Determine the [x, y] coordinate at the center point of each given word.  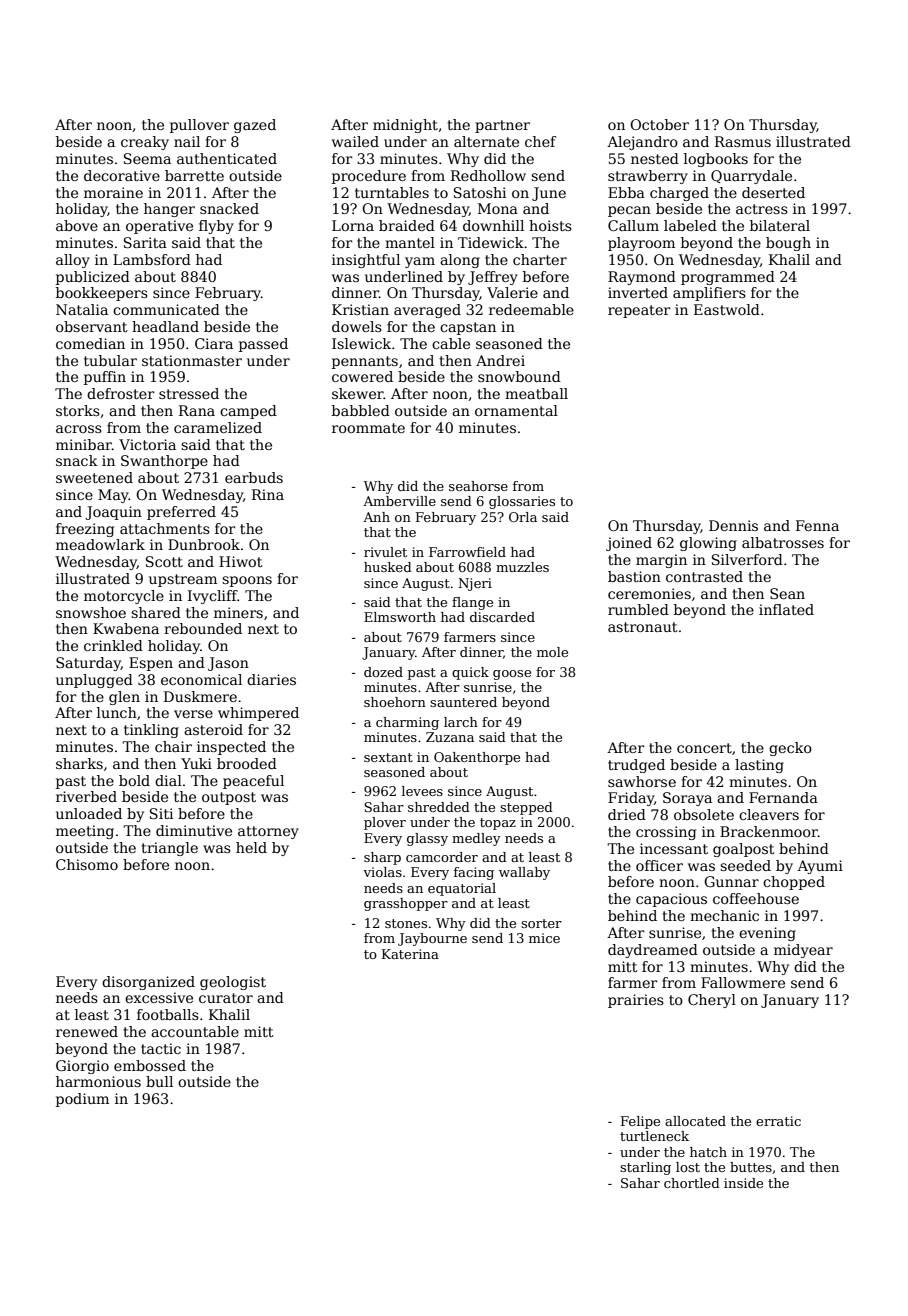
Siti [161, 813]
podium [82, 1100]
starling [645, 1168]
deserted [773, 192]
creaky [145, 143]
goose [512, 675]
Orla [523, 517]
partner [502, 126]
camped [248, 412]
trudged [636, 766]
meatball [536, 393]
